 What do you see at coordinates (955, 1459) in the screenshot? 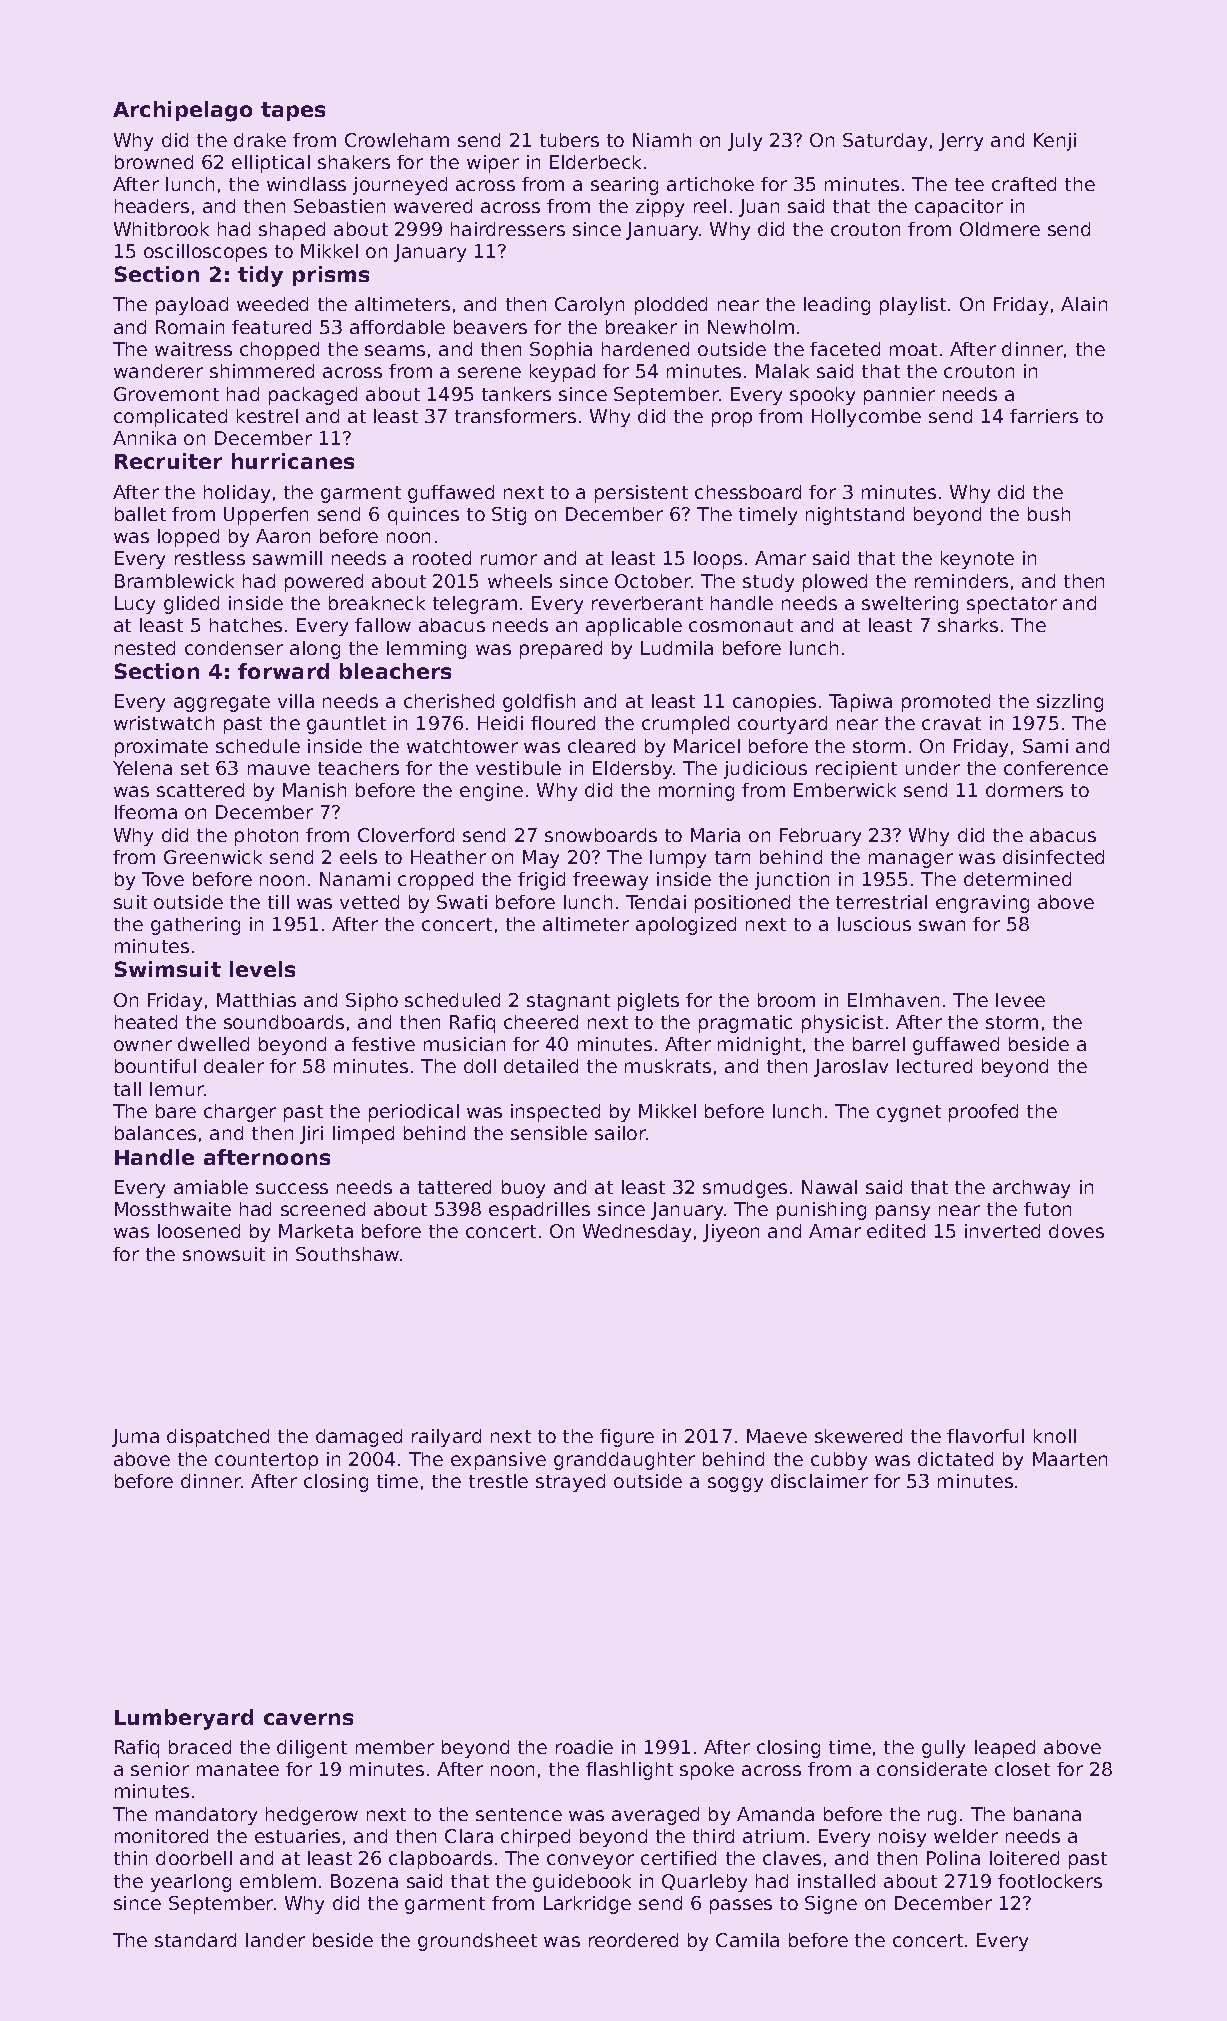
I see `dictated` at bounding box center [955, 1459].
